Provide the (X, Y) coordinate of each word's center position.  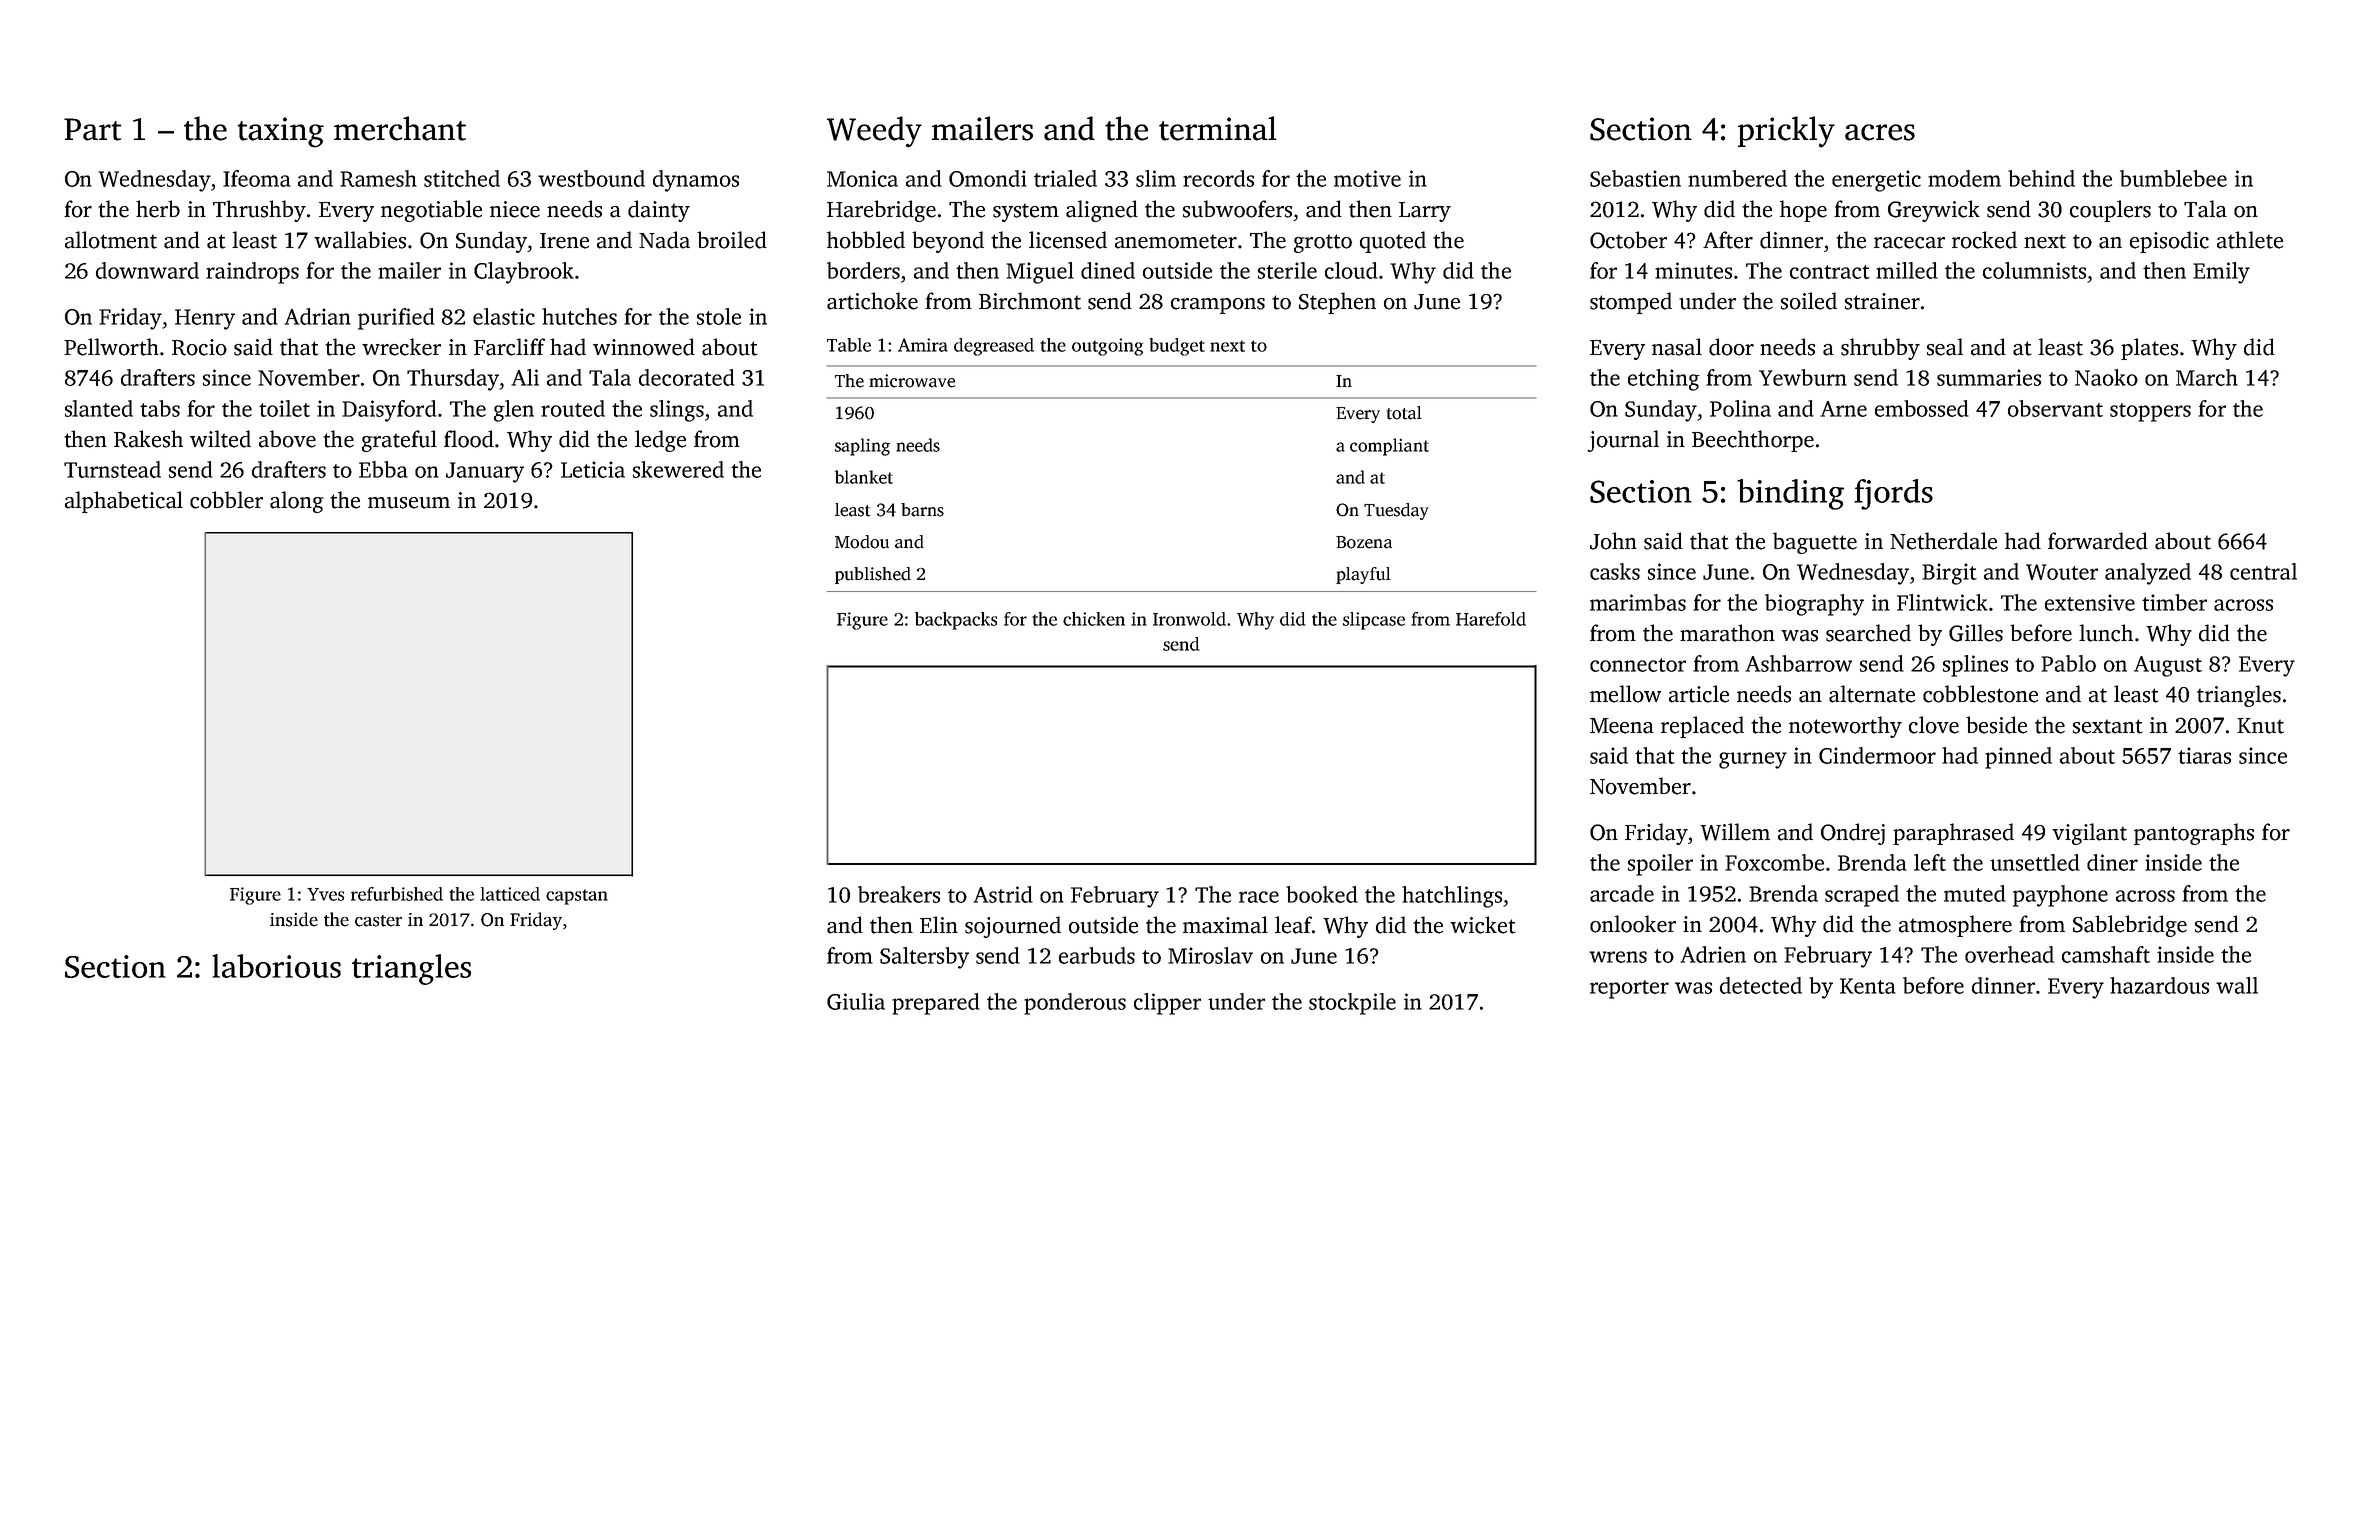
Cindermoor (1877, 755)
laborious (276, 966)
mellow (1625, 694)
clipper (1167, 1004)
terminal (1218, 128)
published (873, 575)
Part (92, 129)
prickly (1786, 132)
